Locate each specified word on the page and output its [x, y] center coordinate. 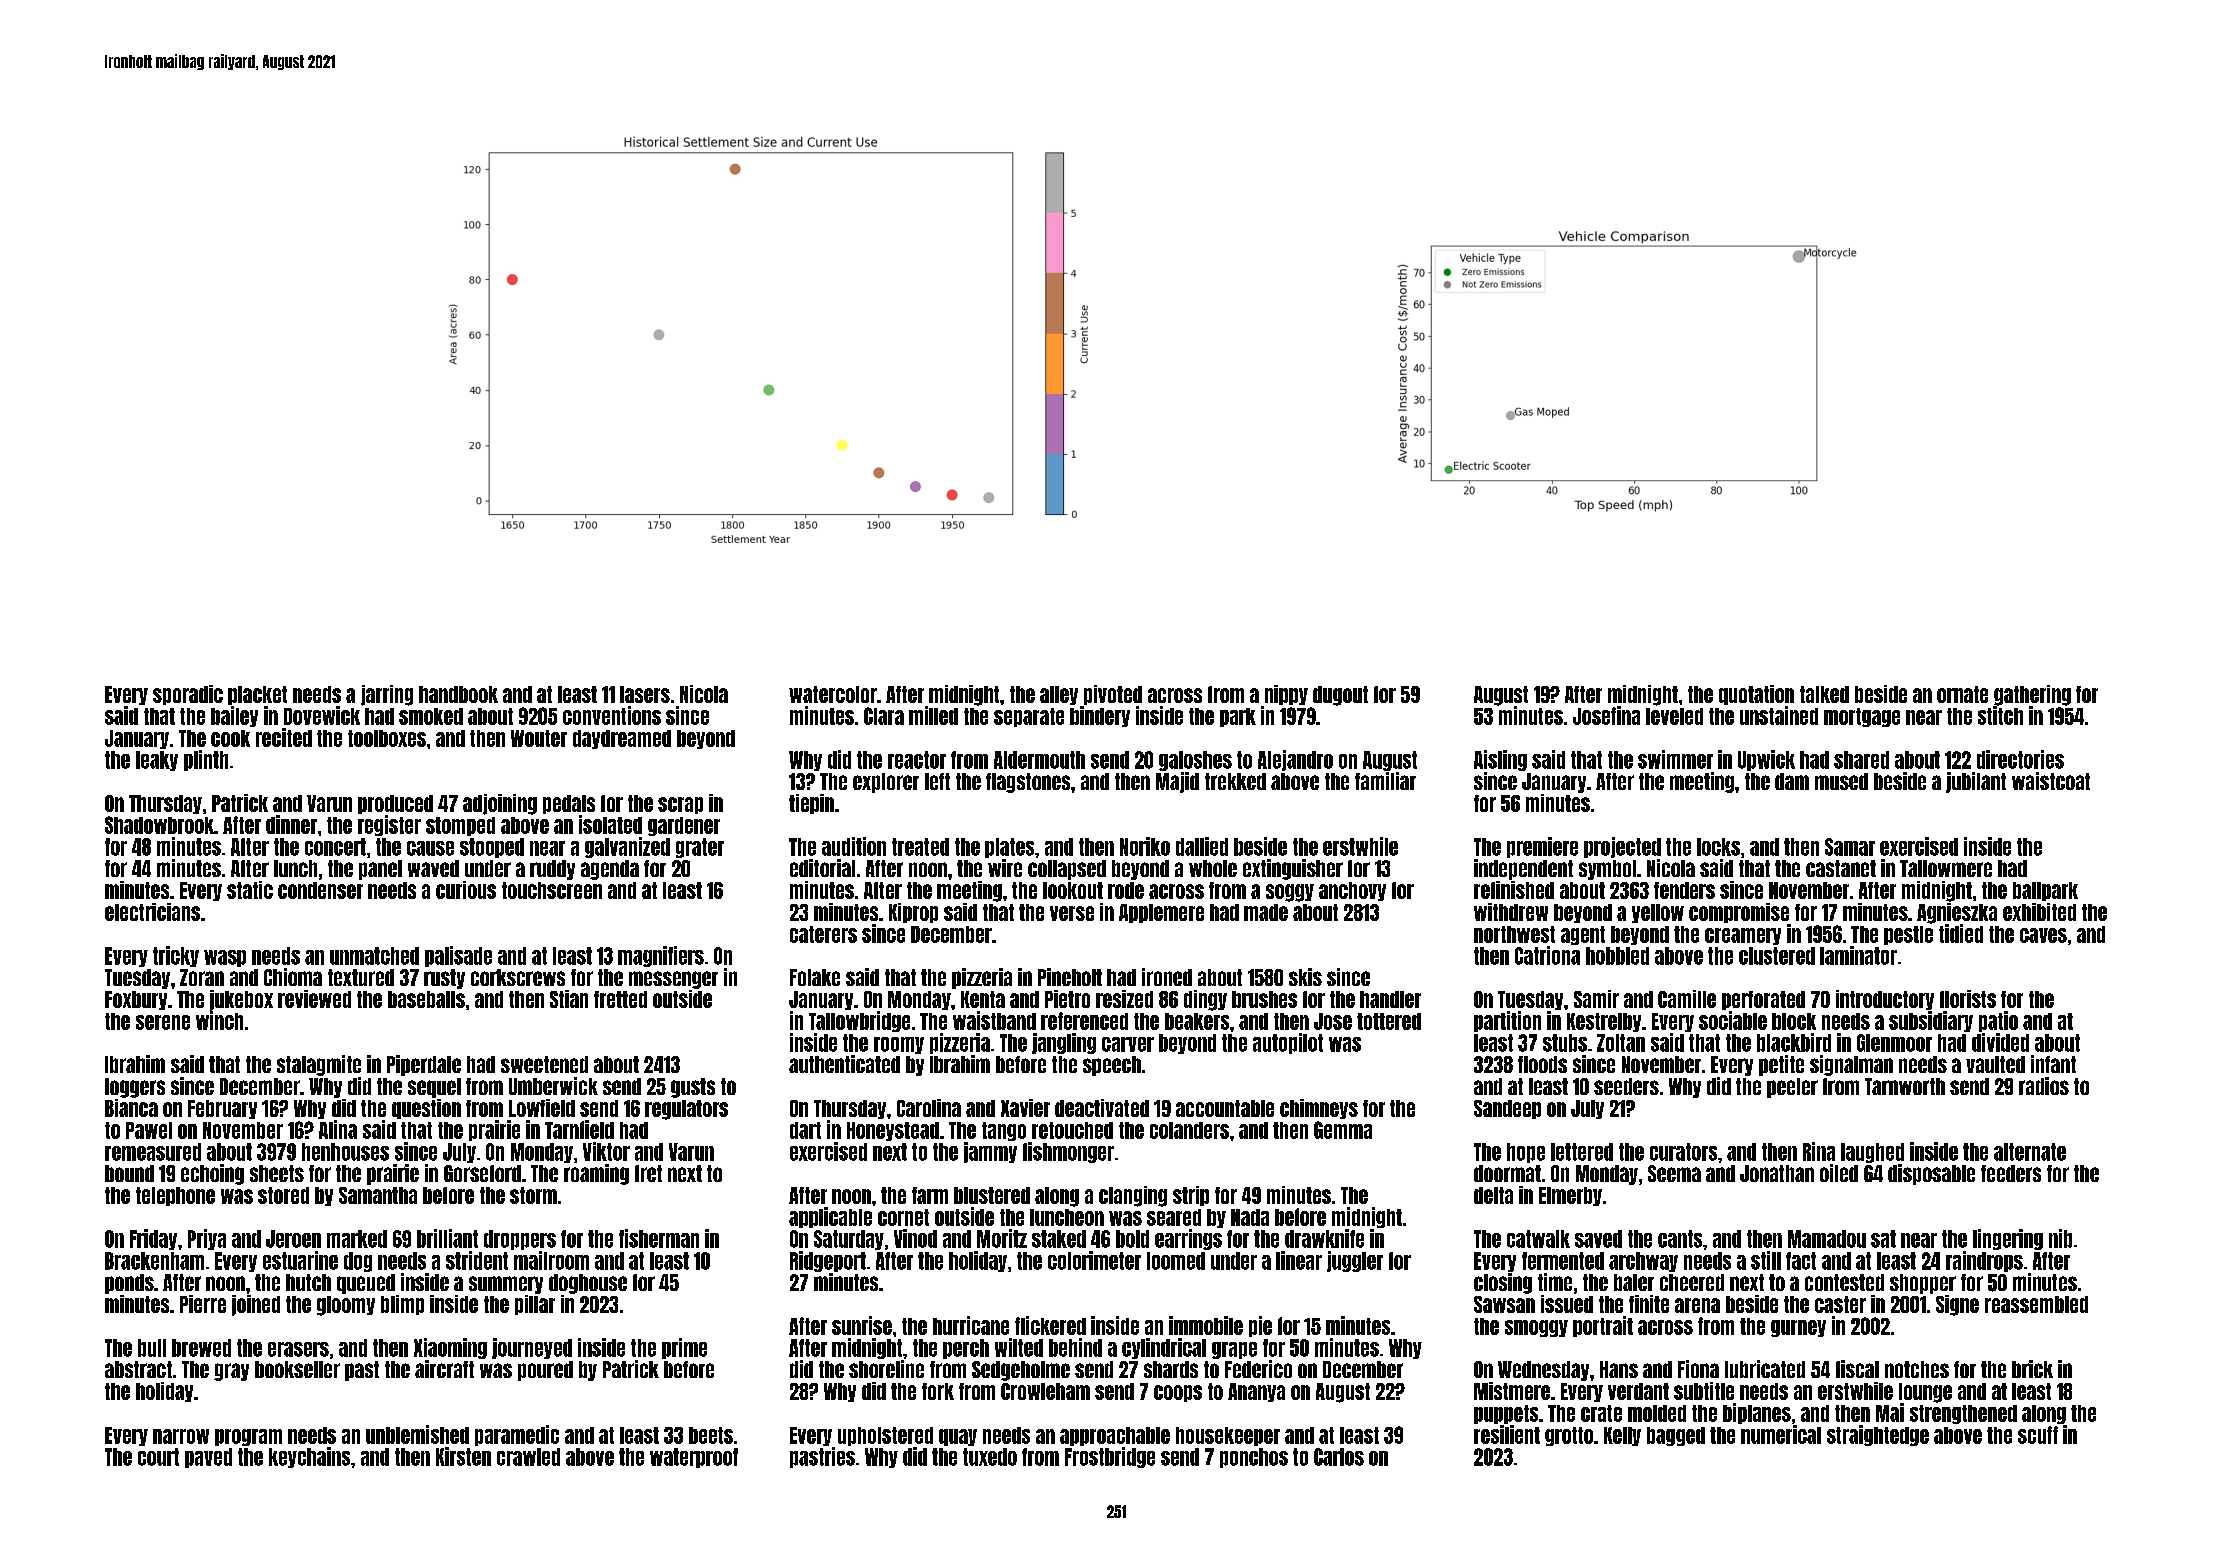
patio [1998, 1021]
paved [208, 1458]
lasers [645, 694]
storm [533, 1195]
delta [1493, 1195]
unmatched [374, 956]
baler [1634, 1282]
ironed [1167, 977]
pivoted [1113, 695]
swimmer [1675, 759]
